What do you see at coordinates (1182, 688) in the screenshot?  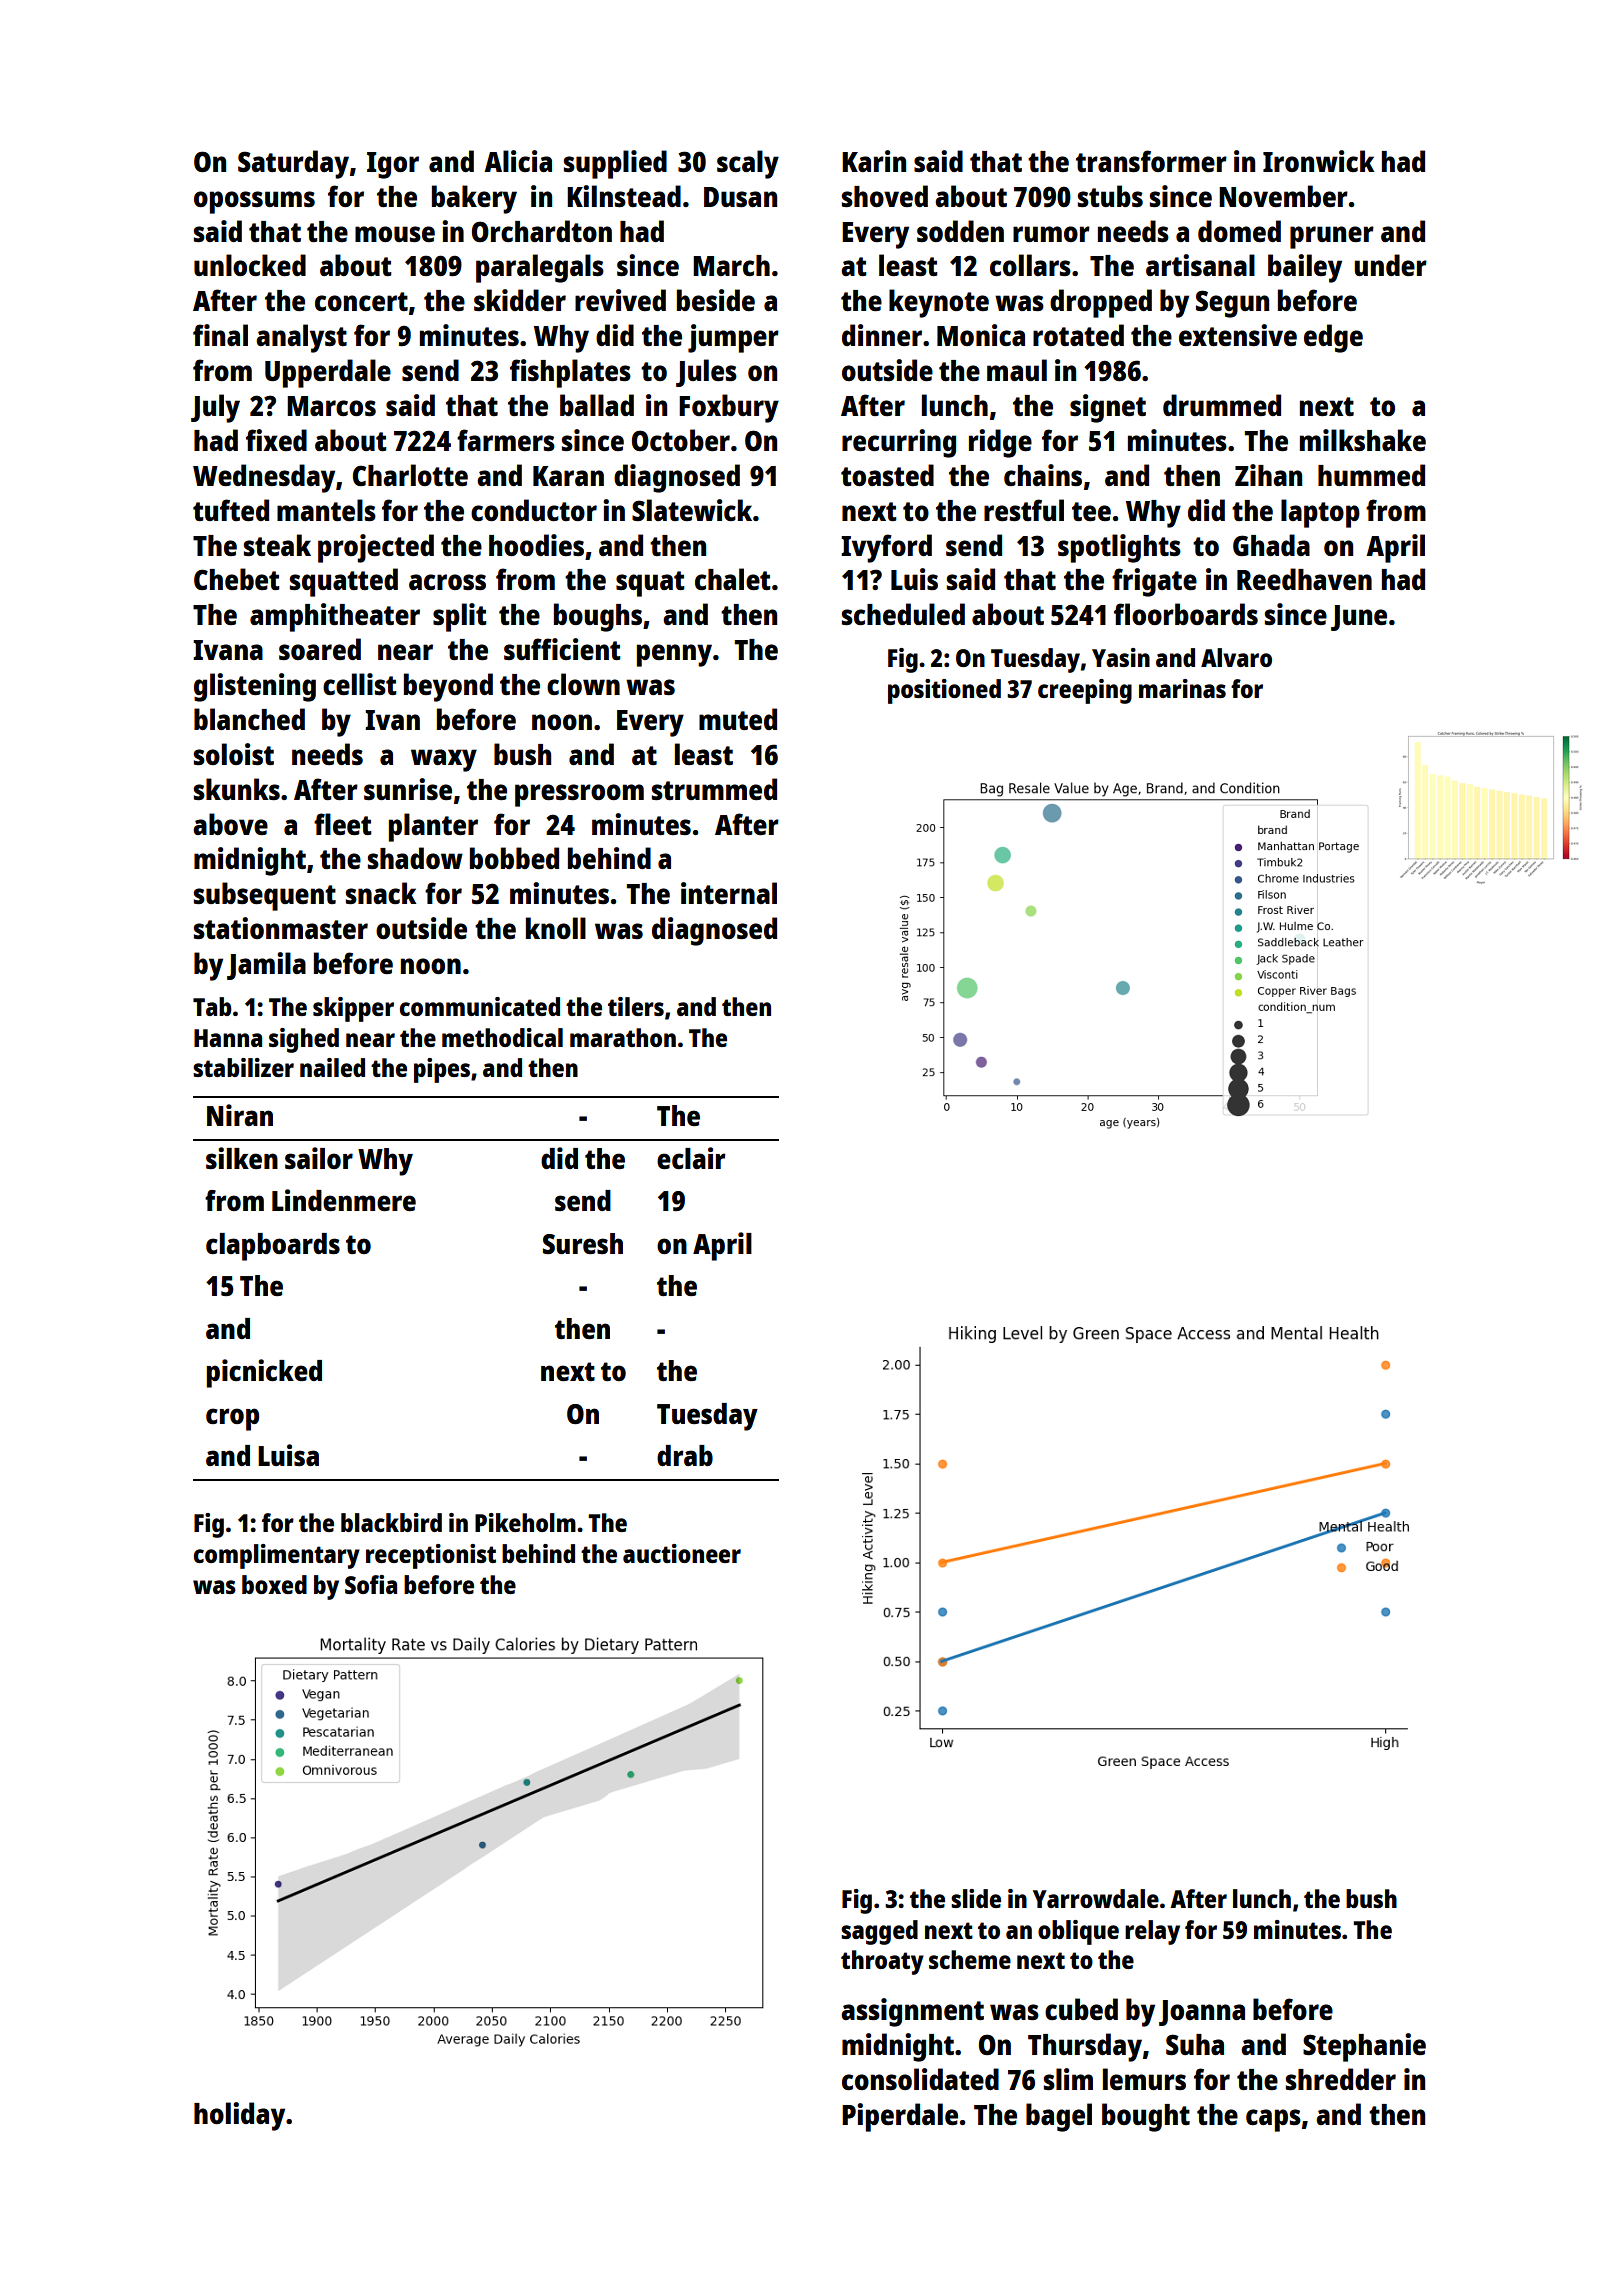 I see `marinas` at bounding box center [1182, 688].
